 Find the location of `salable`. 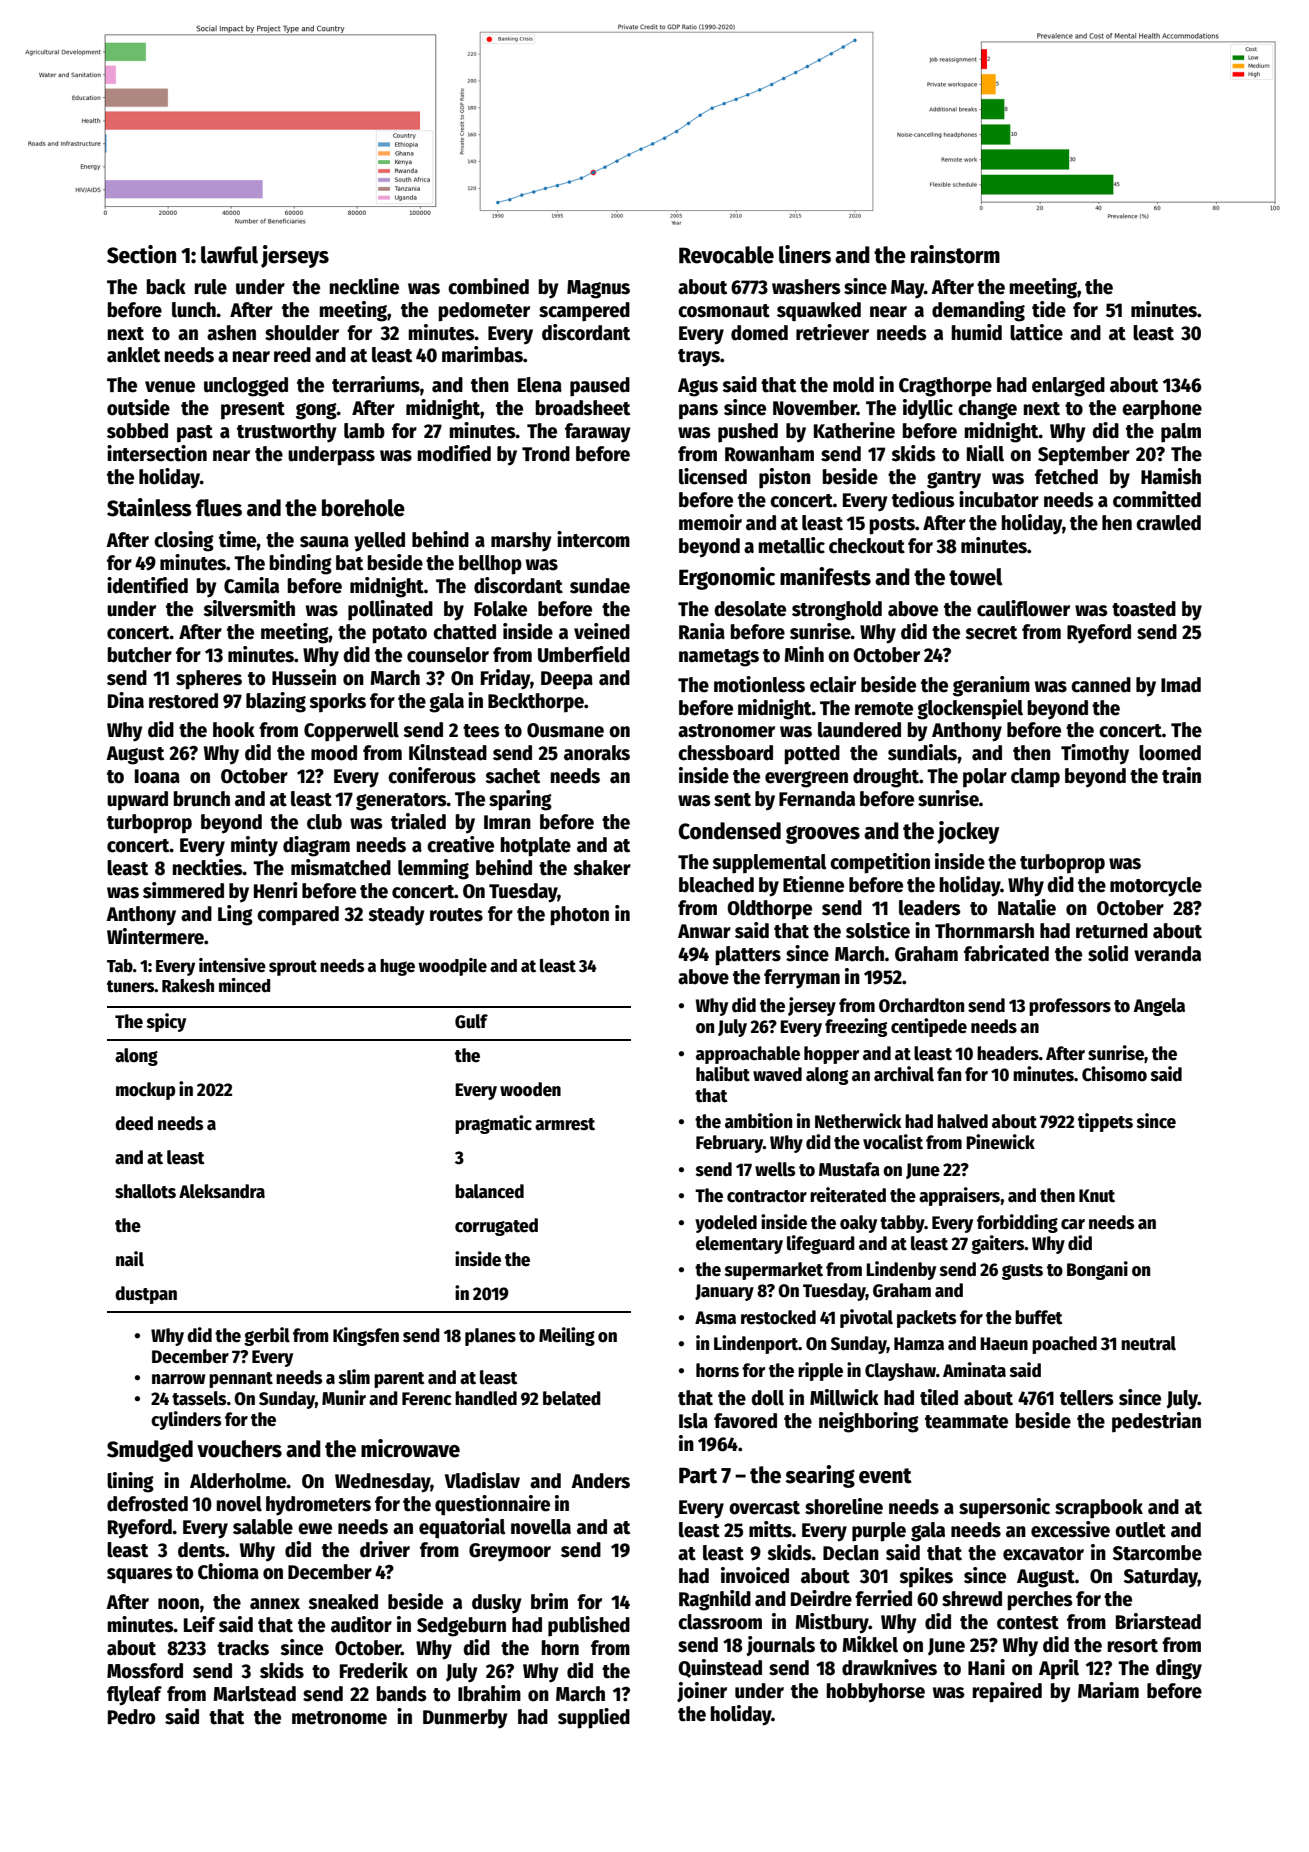

salable is located at coordinates (263, 1527).
